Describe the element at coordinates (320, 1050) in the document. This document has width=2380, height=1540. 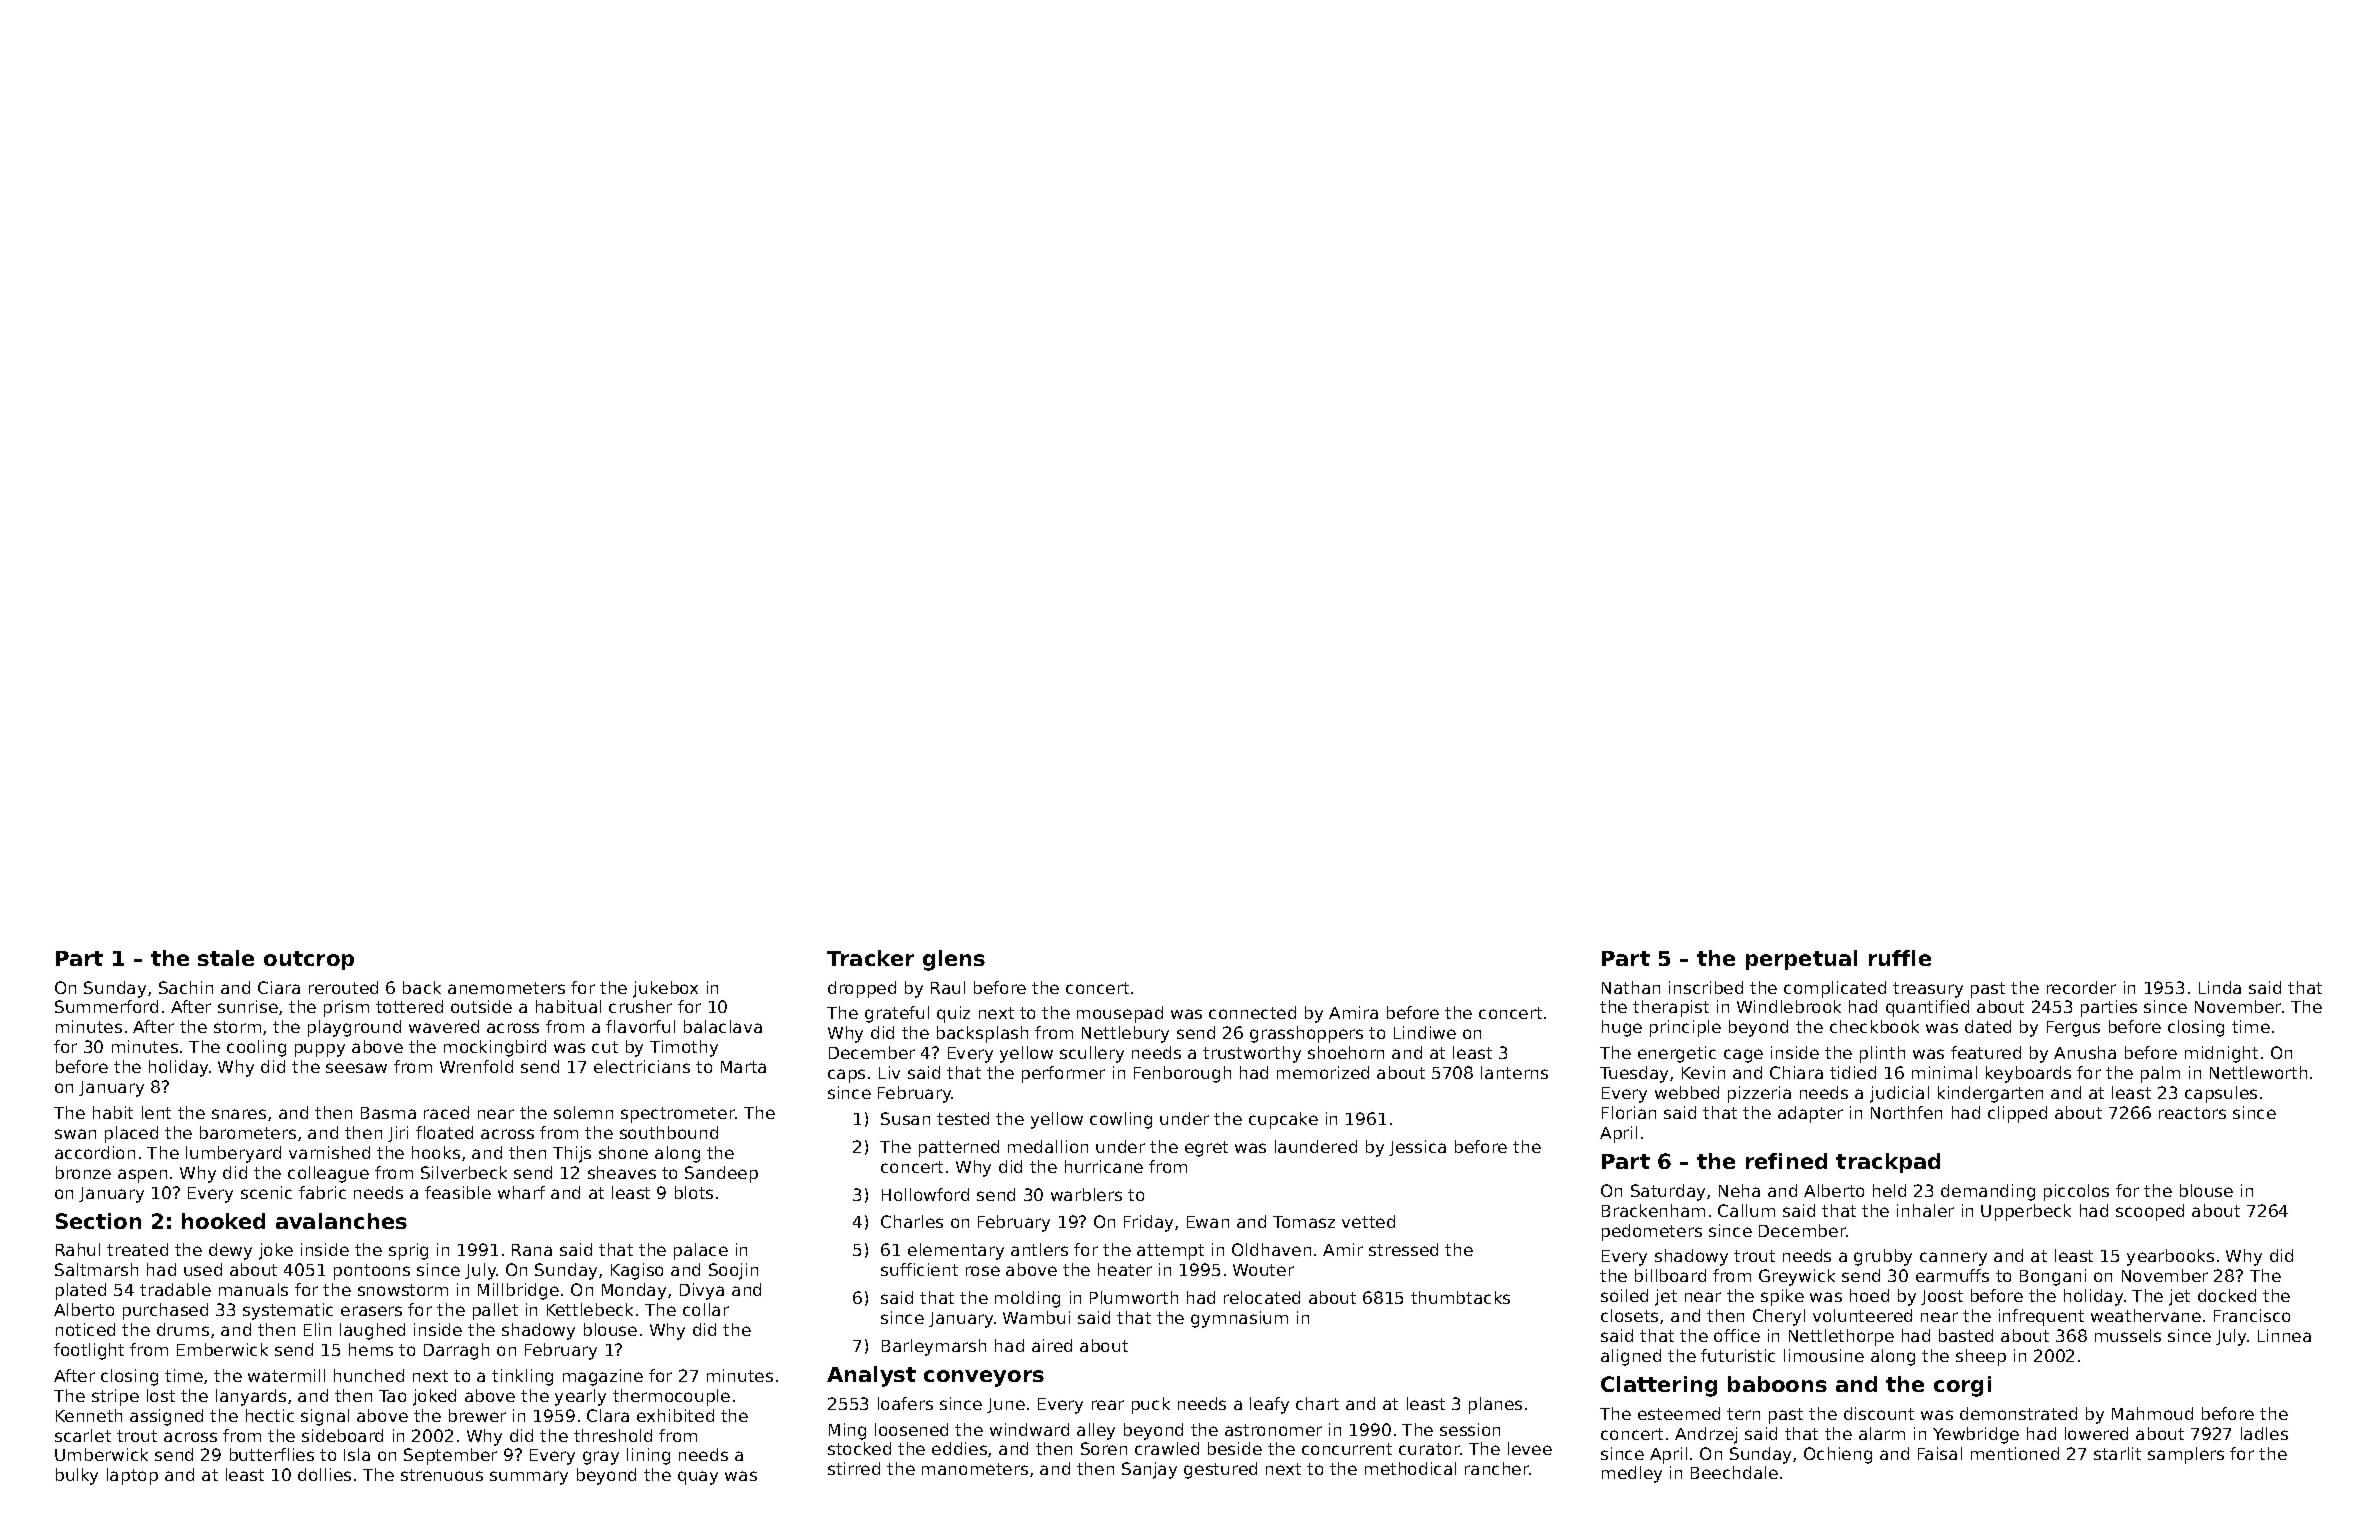
I see `puppy` at that location.
